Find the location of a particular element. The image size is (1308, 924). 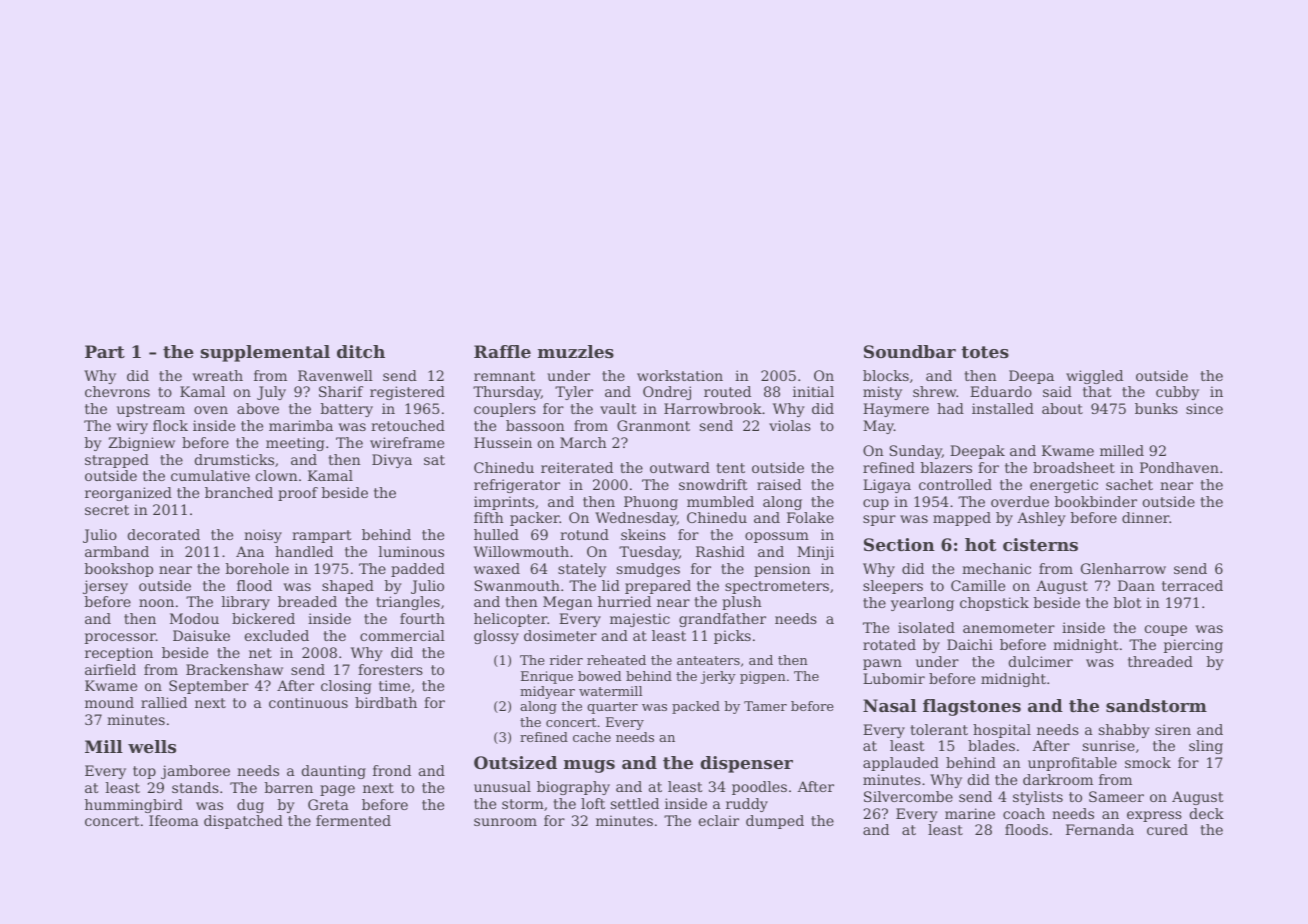

chevrons is located at coordinates (117, 391).
